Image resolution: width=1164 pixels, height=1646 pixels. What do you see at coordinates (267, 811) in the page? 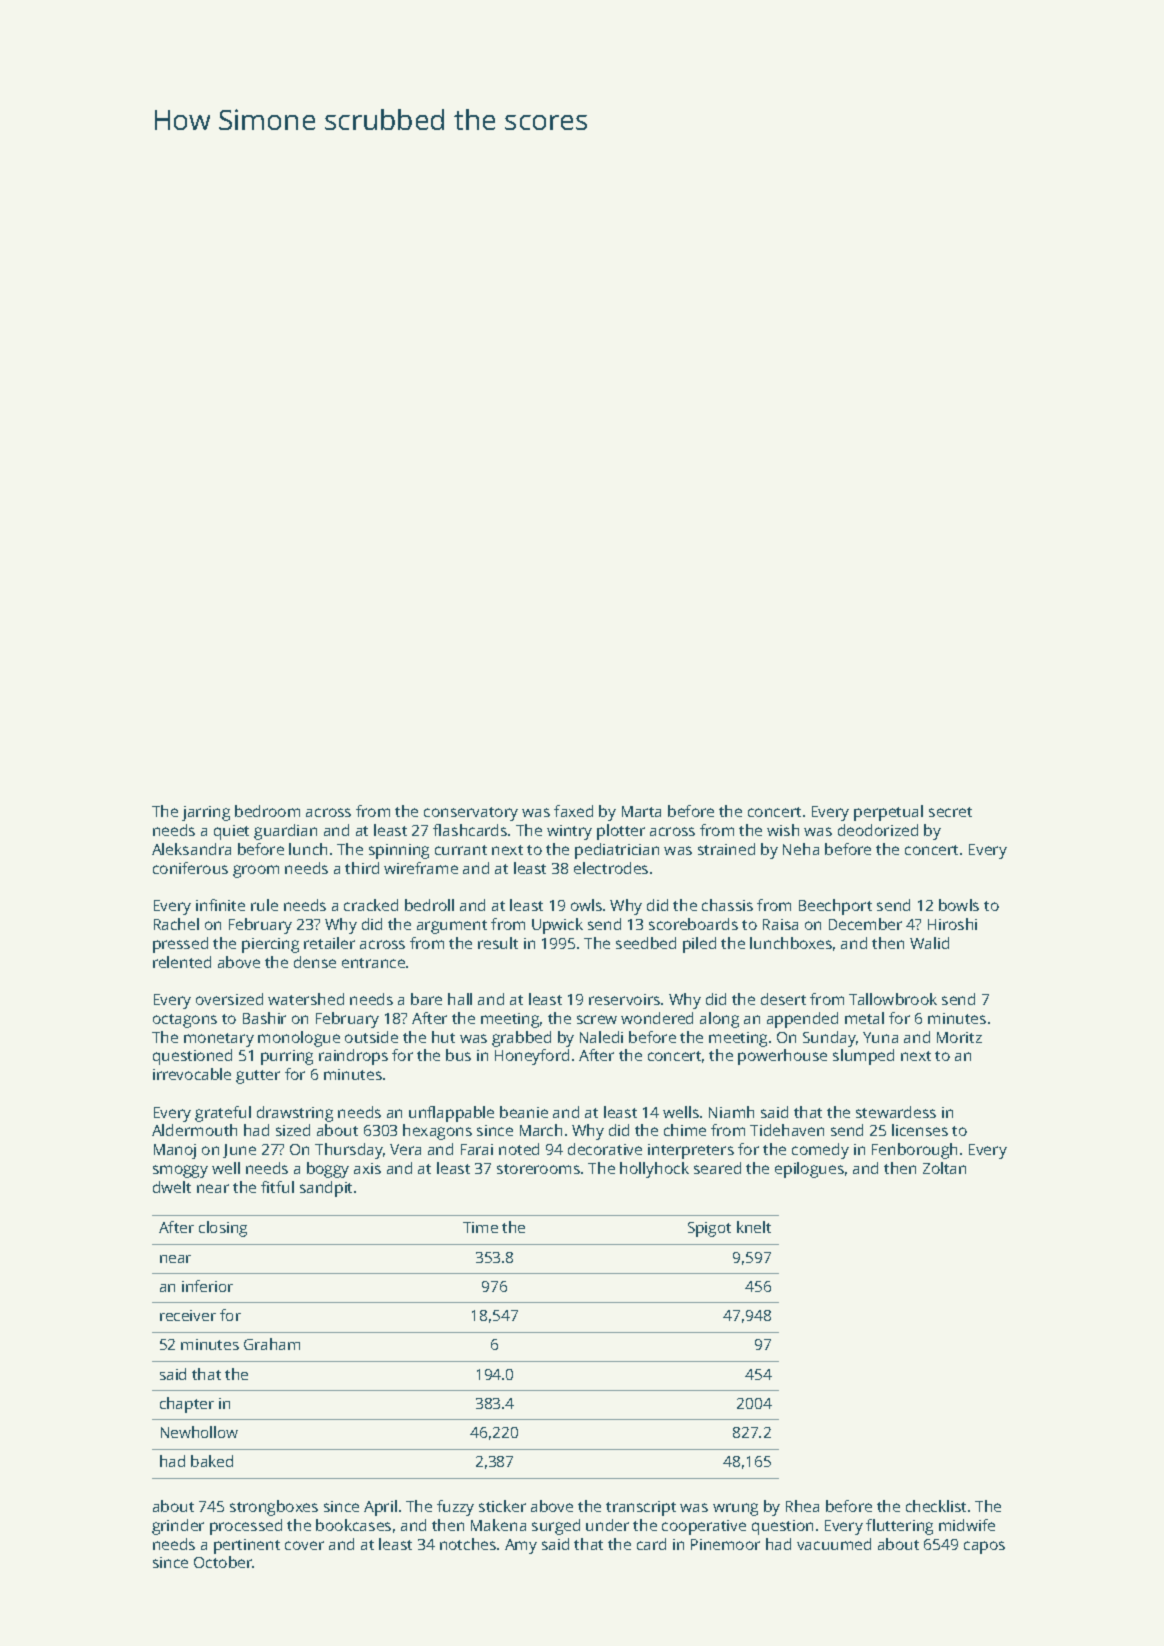
I see `bedroom` at bounding box center [267, 811].
